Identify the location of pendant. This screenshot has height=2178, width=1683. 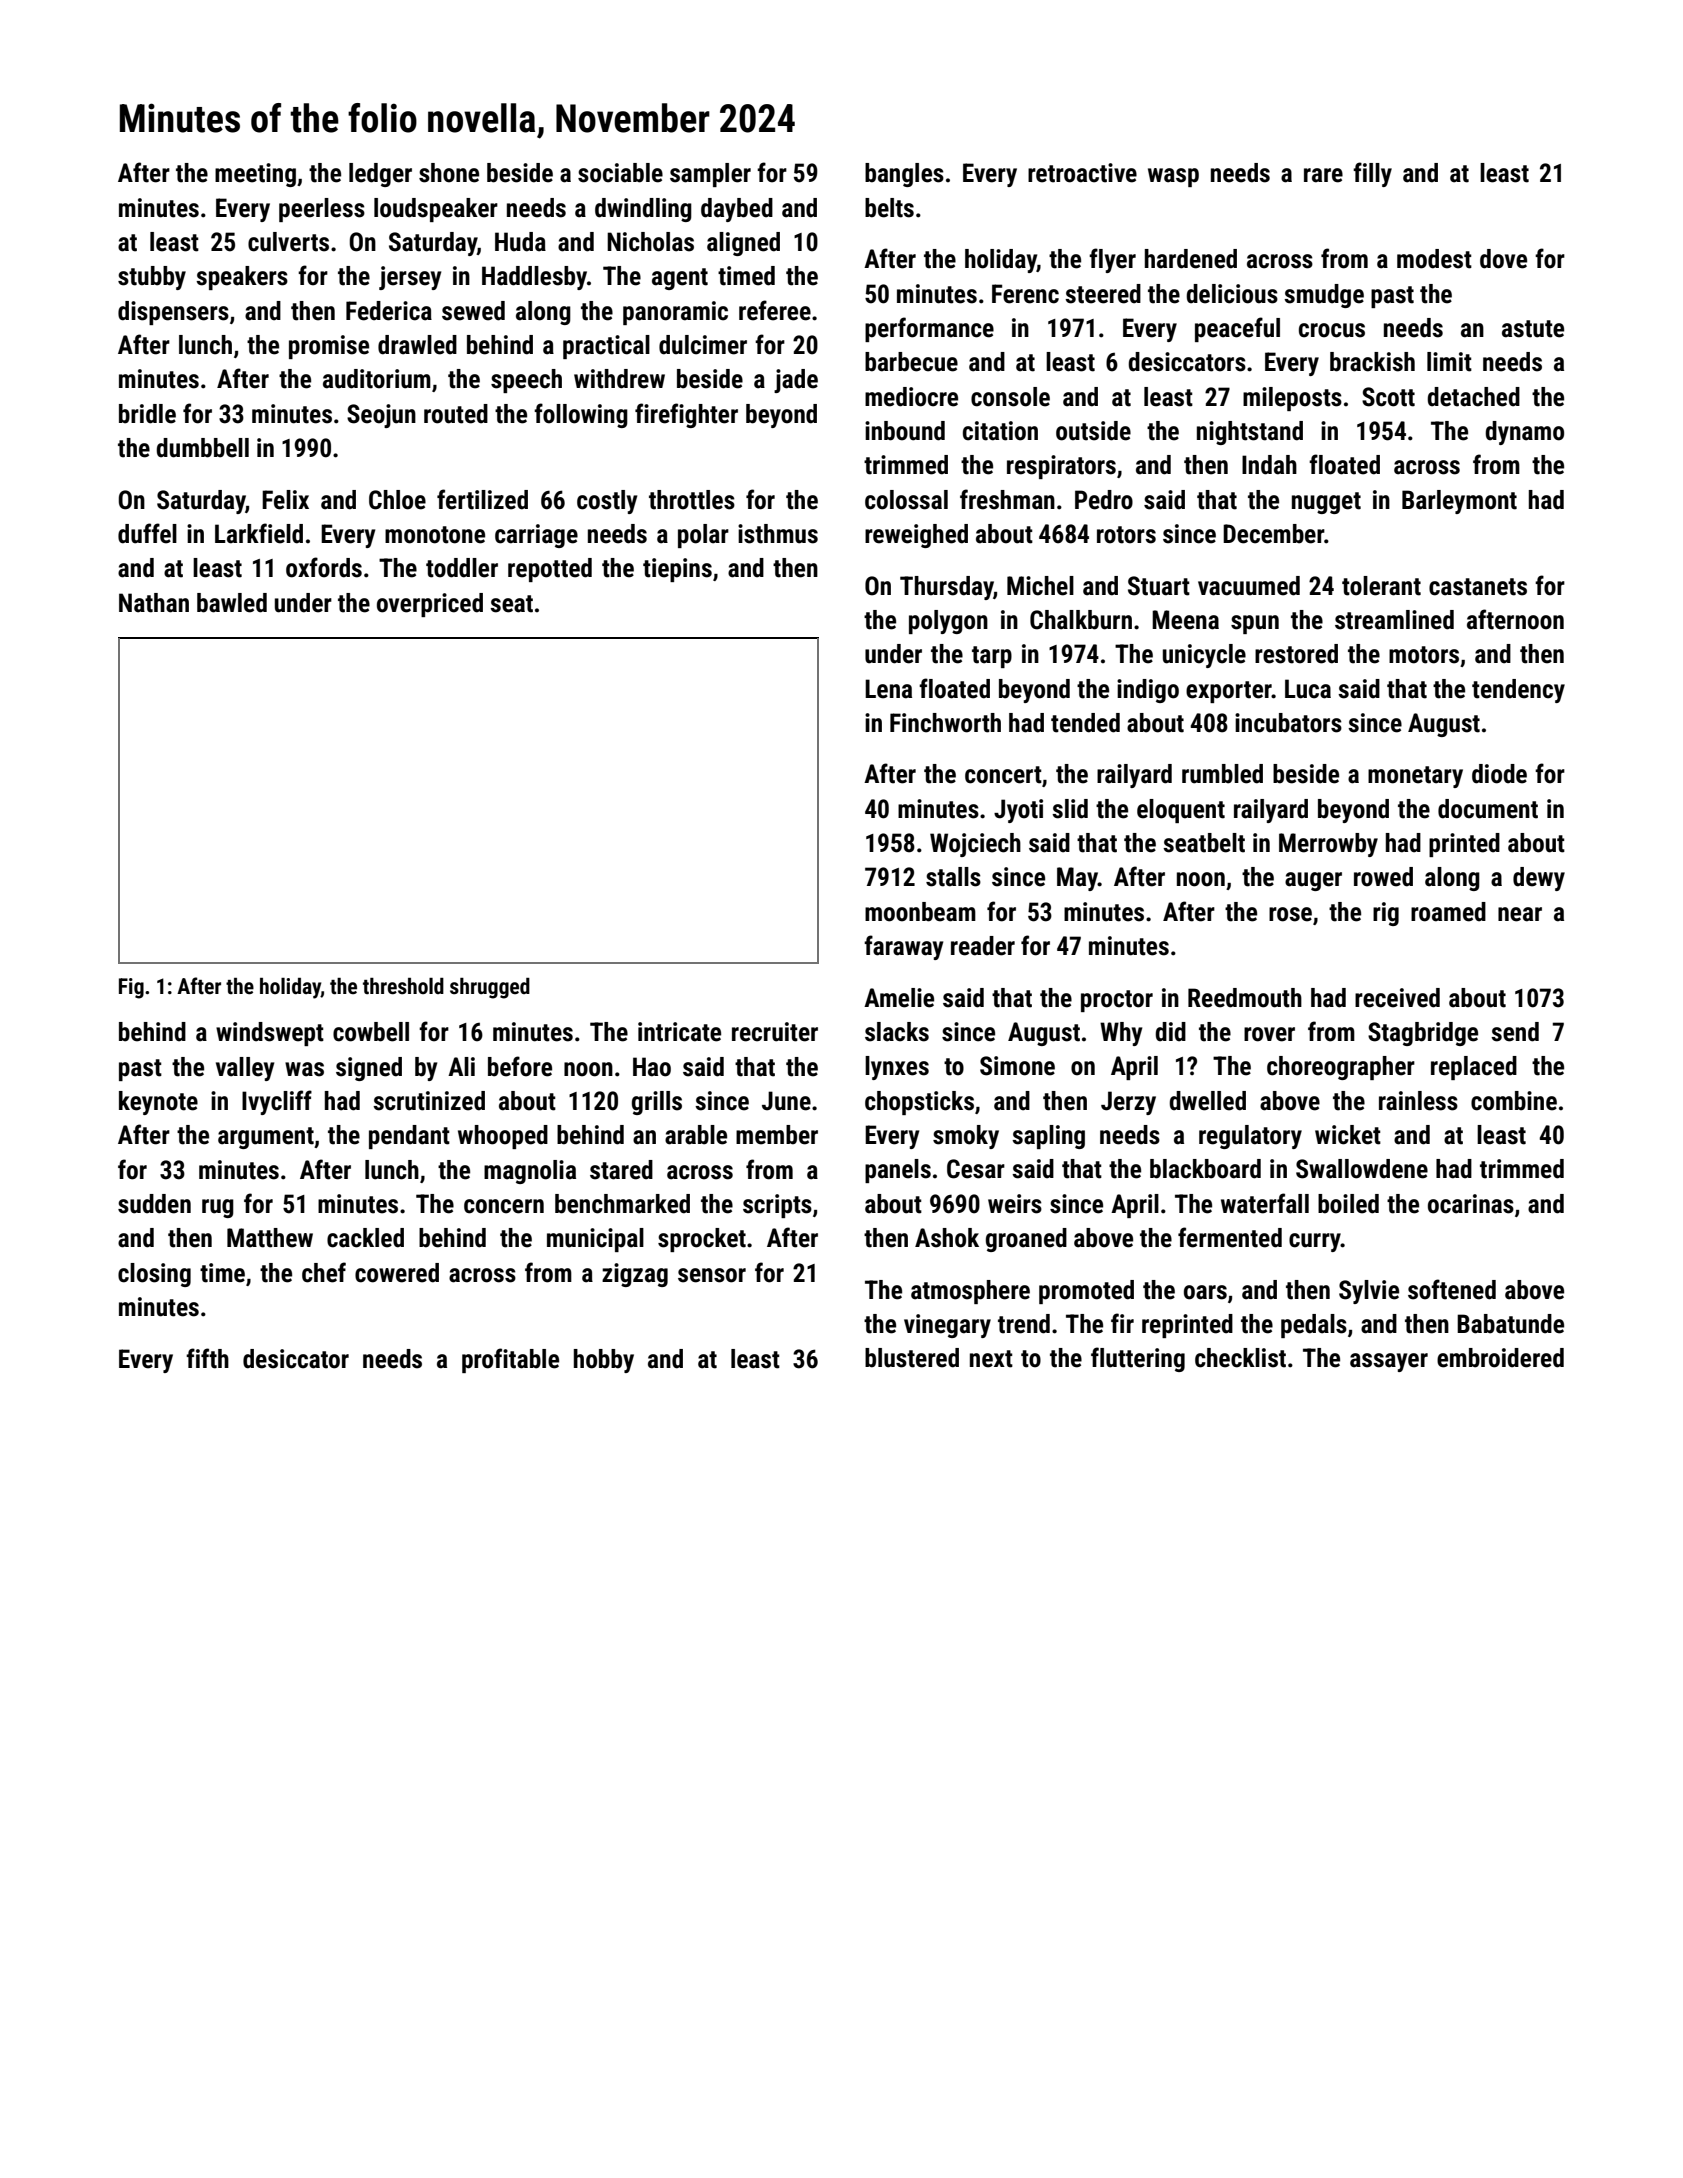
(409, 1137).
